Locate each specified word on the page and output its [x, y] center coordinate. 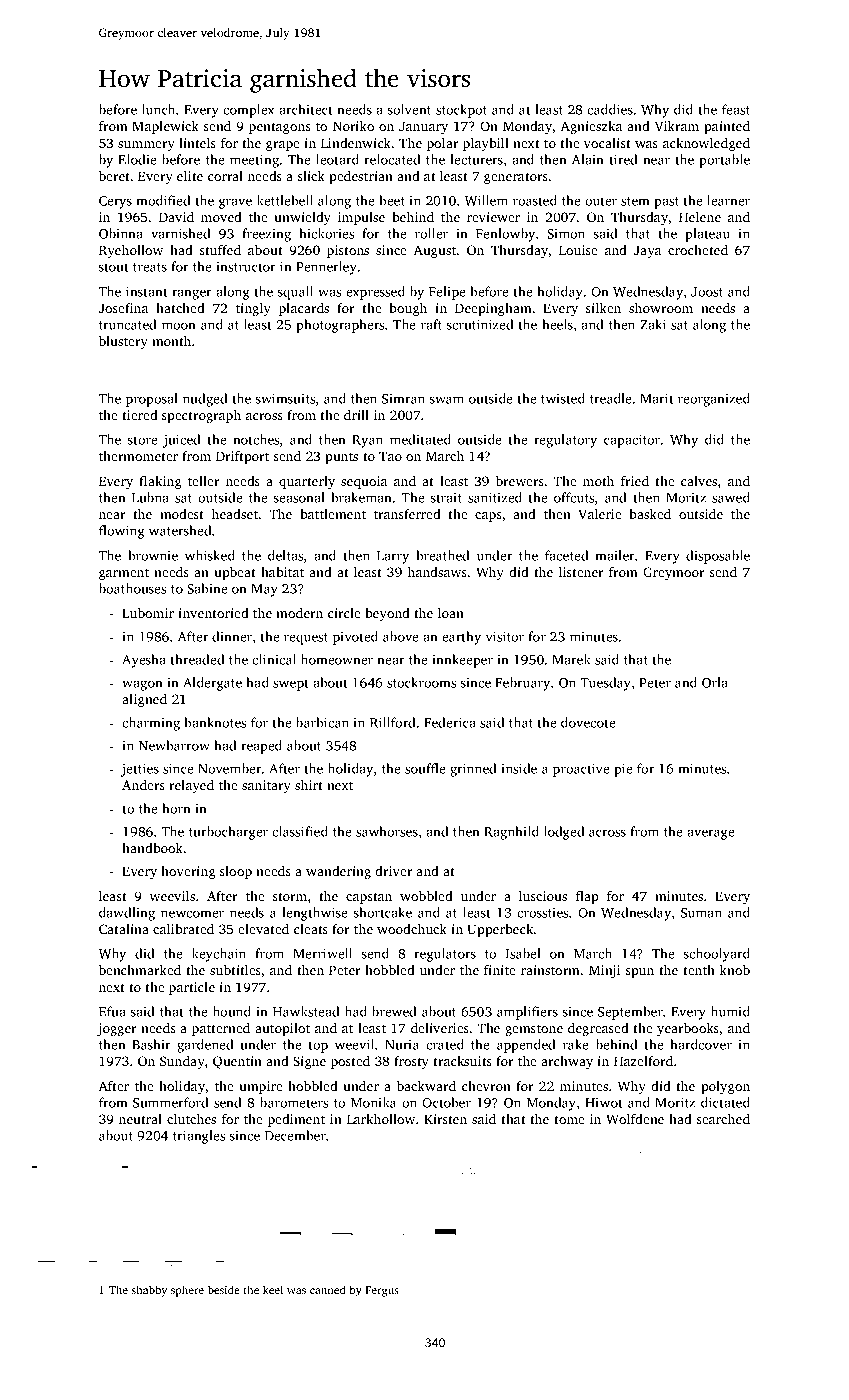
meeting [254, 161]
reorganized [714, 400]
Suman [701, 913]
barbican [322, 722]
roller [431, 233]
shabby [149, 1291]
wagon [142, 685]
